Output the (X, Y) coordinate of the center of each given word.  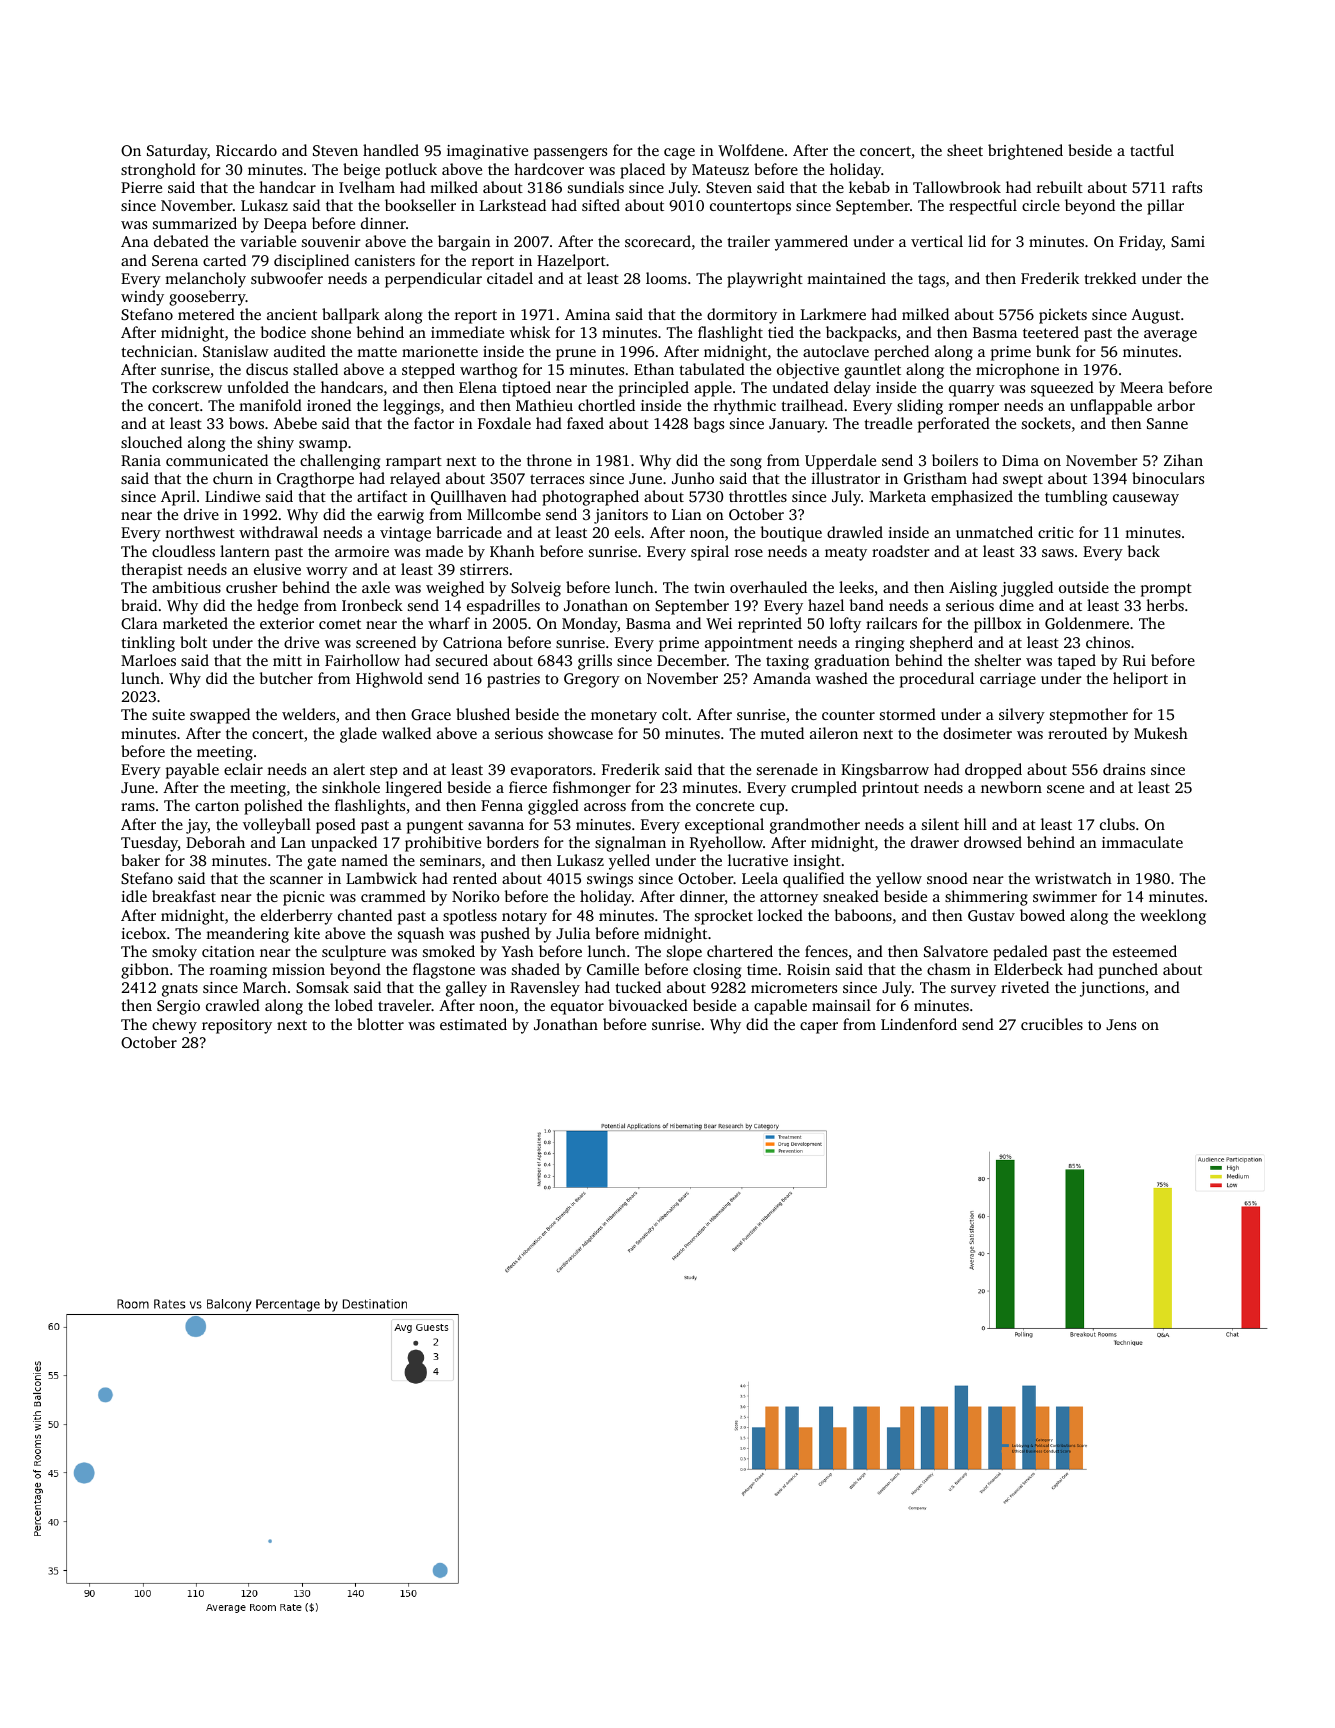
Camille (613, 969)
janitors (621, 516)
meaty (846, 554)
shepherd (941, 644)
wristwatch (1073, 878)
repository (237, 1026)
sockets (1046, 423)
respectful (983, 207)
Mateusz (720, 169)
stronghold (158, 171)
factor (434, 423)
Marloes (148, 660)
